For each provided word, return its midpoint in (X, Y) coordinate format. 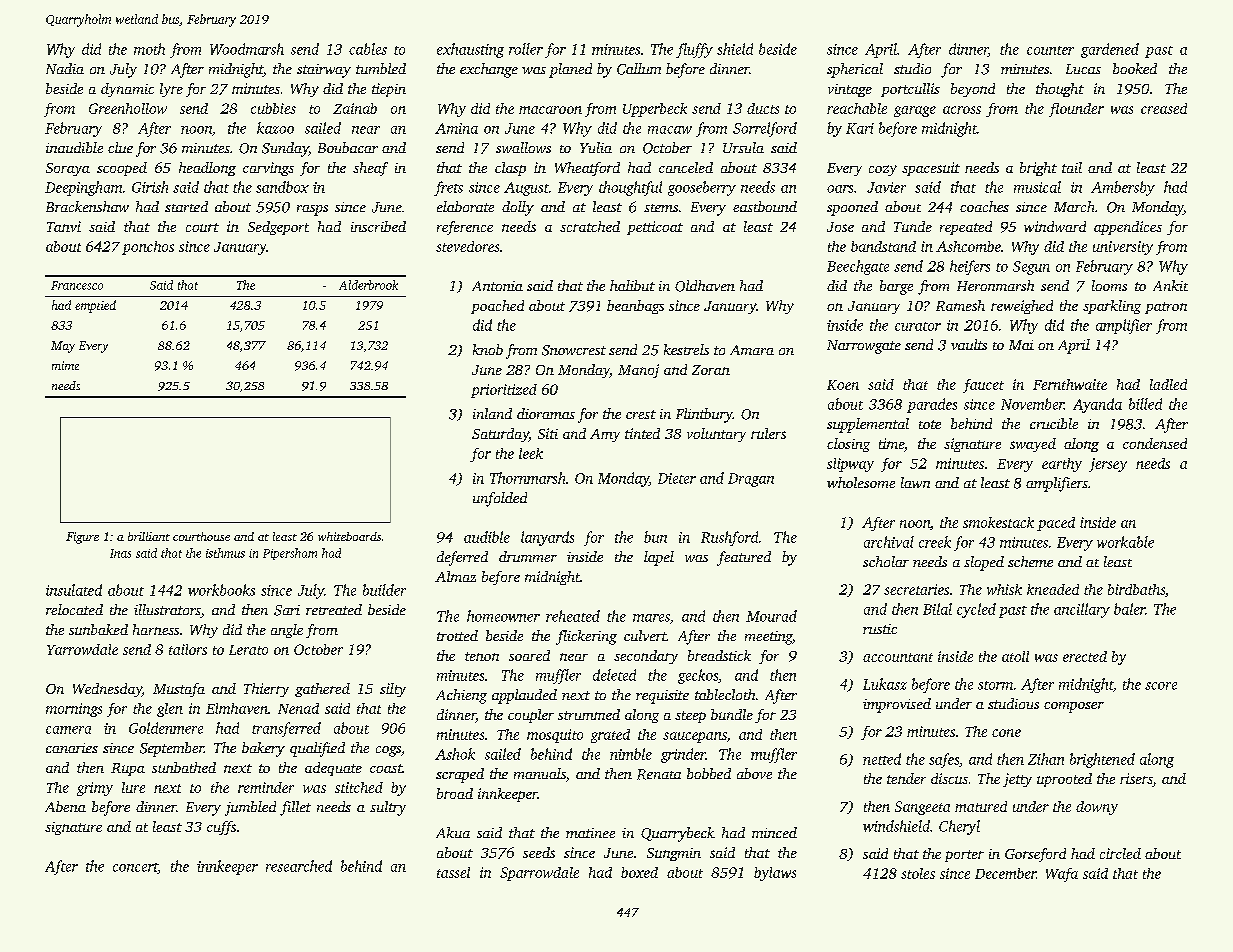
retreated (334, 609)
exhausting (470, 50)
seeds (539, 852)
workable (1125, 542)
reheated (573, 616)
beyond (973, 90)
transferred (286, 729)
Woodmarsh (247, 49)
